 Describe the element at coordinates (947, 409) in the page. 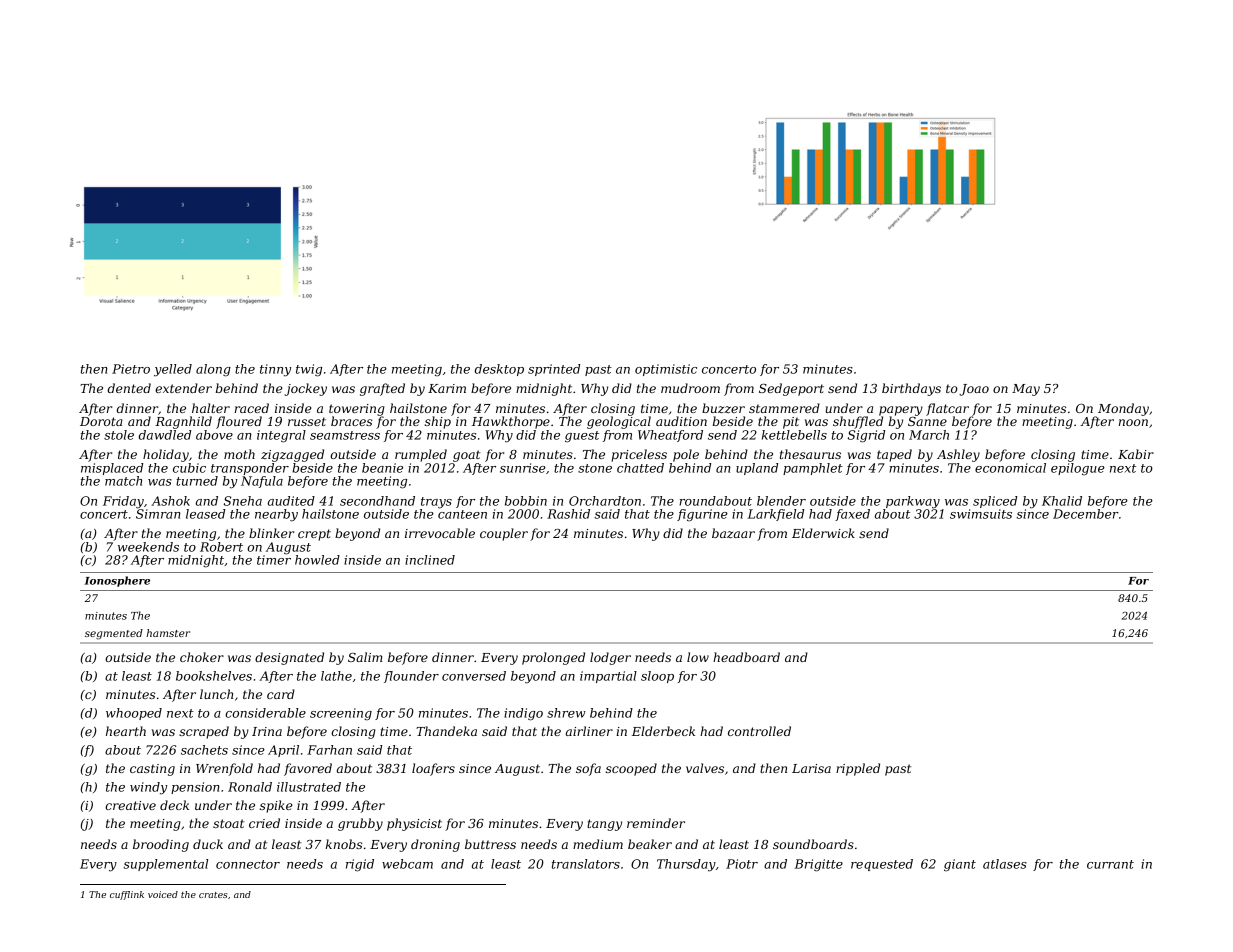

I see `flatcar` at that location.
